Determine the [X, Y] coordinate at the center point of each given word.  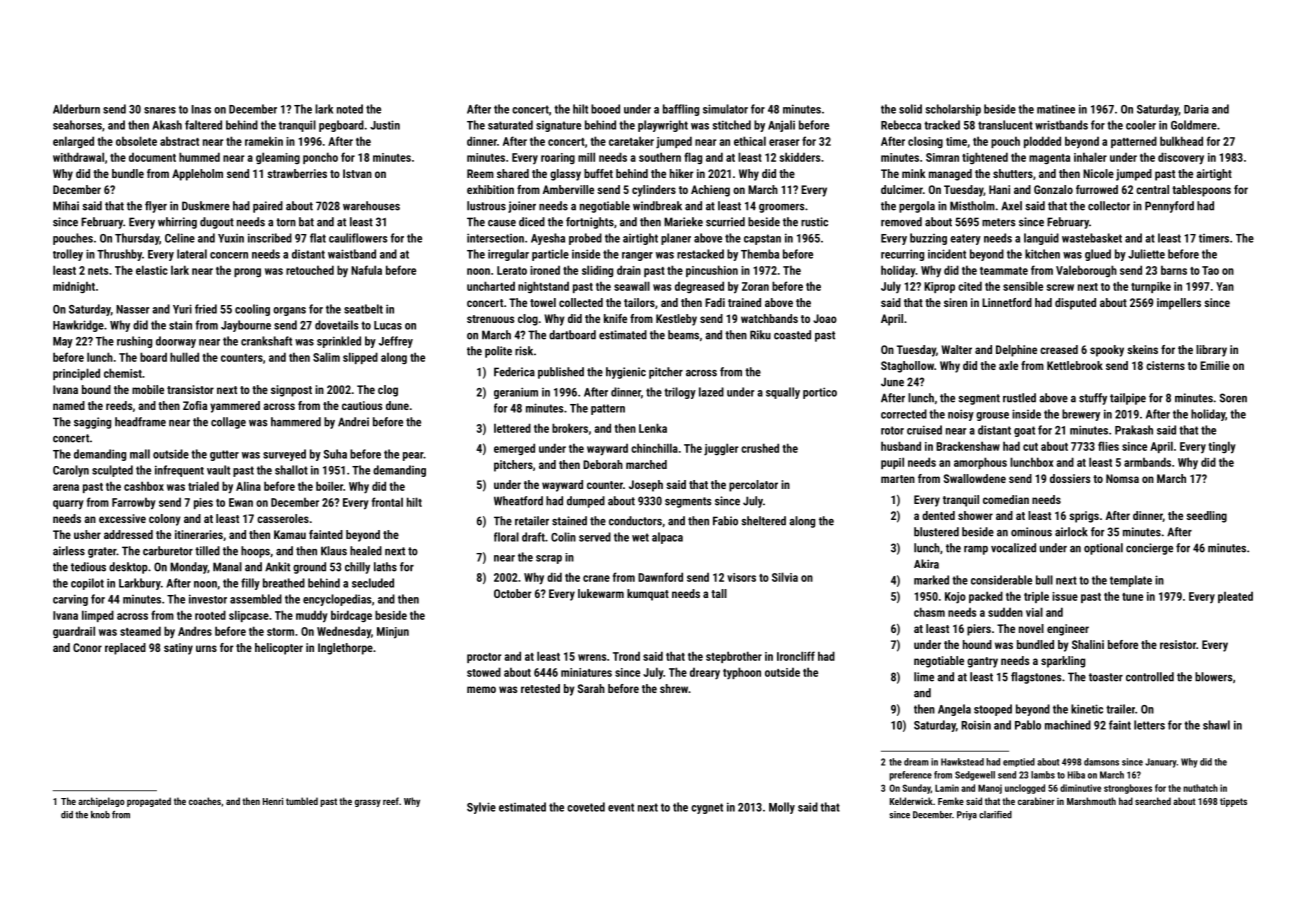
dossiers [1070, 478]
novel [1031, 628]
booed [605, 109]
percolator [753, 486]
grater [102, 552]
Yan [1225, 286]
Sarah [591, 688]
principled [76, 374]
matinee [1056, 109]
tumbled [302, 801]
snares [160, 110]
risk [524, 351]
